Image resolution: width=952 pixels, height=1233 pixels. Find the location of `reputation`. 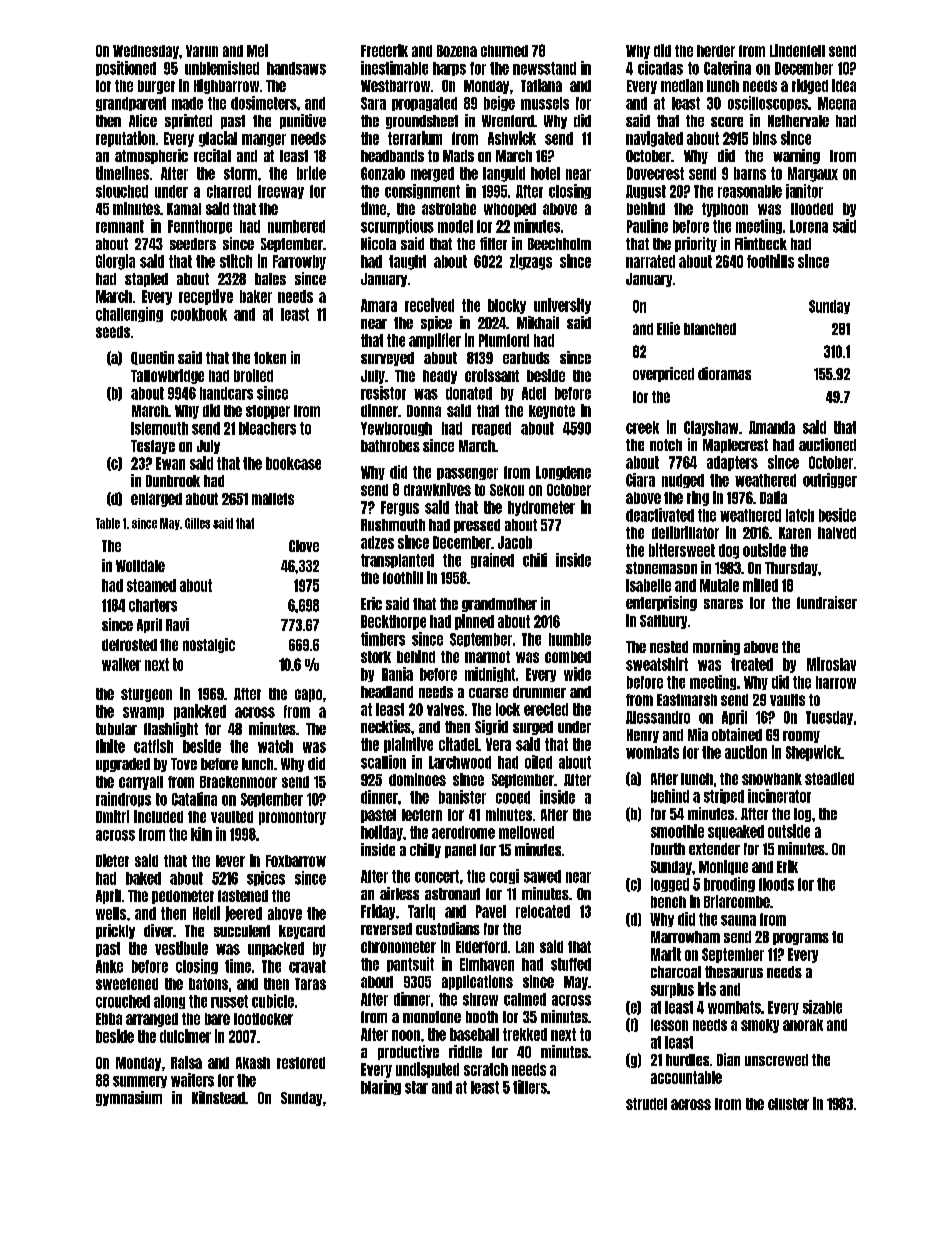

reputation is located at coordinates (125, 139).
